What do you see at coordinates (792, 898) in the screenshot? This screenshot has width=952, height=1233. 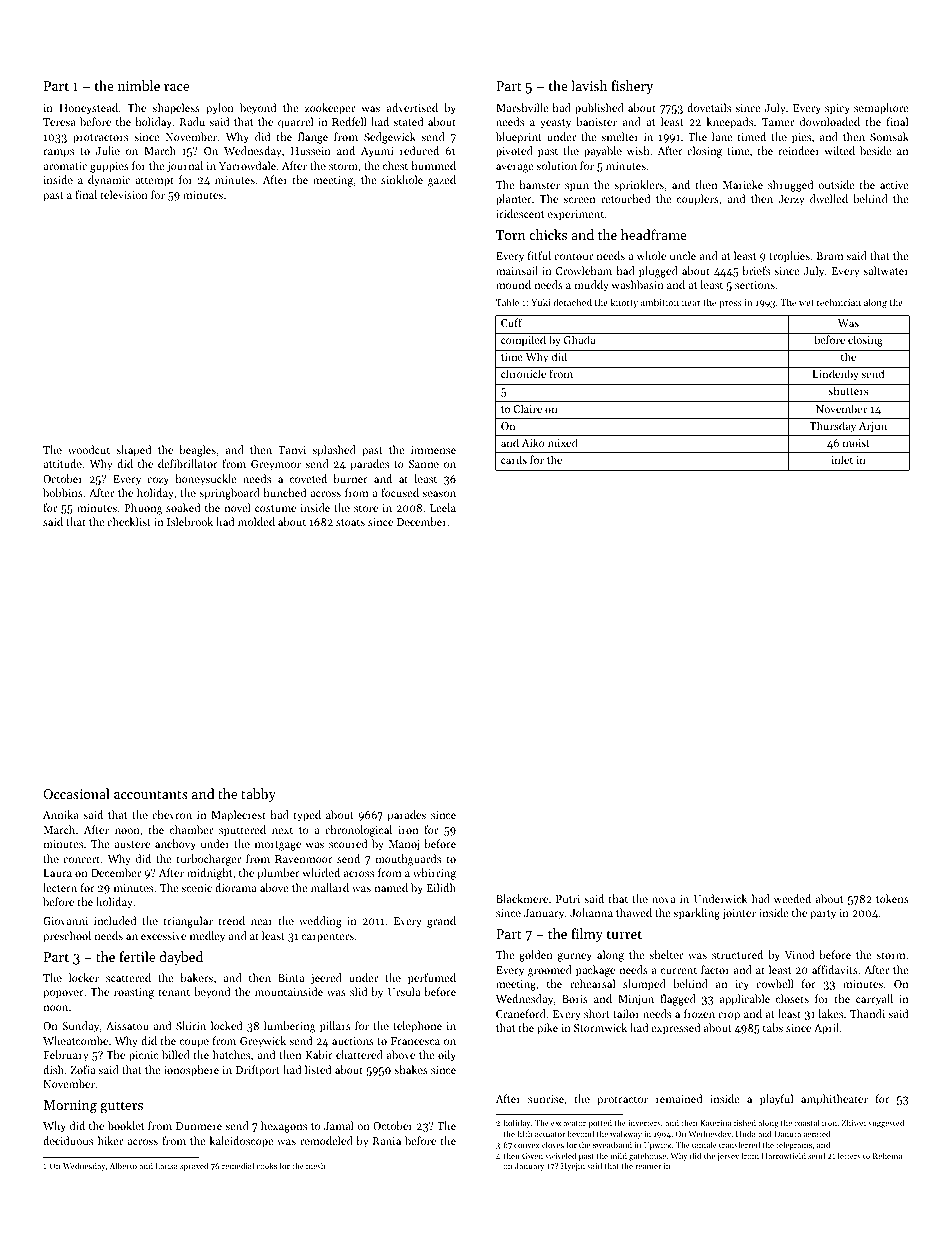 I see `weeded` at bounding box center [792, 898].
